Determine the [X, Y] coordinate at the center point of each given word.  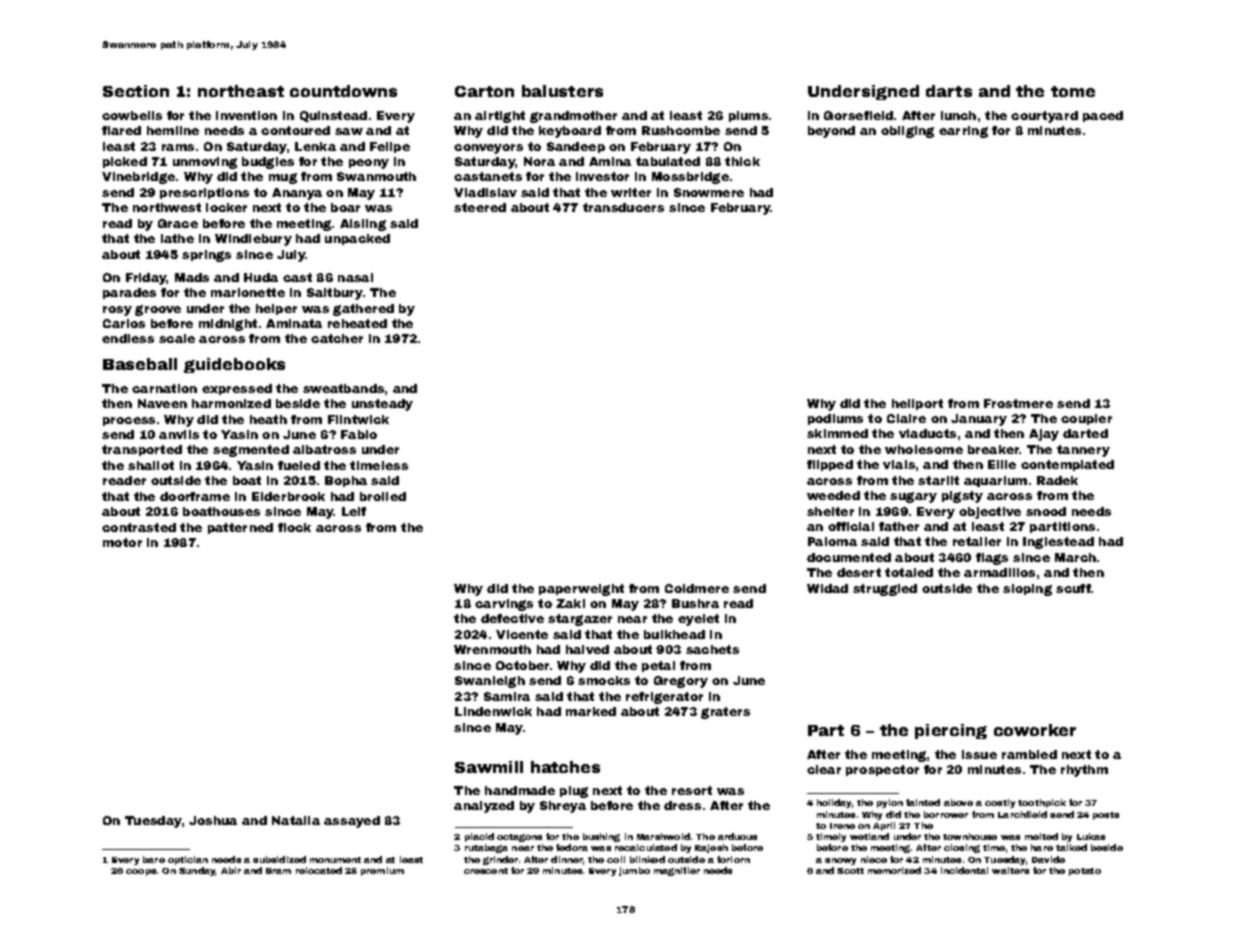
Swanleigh [490, 682]
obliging [907, 132]
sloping [1027, 590]
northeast [241, 91]
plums [748, 116]
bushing [601, 837]
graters [725, 713]
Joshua [213, 820]
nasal [355, 277]
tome [1073, 91]
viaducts [927, 433]
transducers [623, 207]
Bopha [346, 481]
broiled [383, 496]
